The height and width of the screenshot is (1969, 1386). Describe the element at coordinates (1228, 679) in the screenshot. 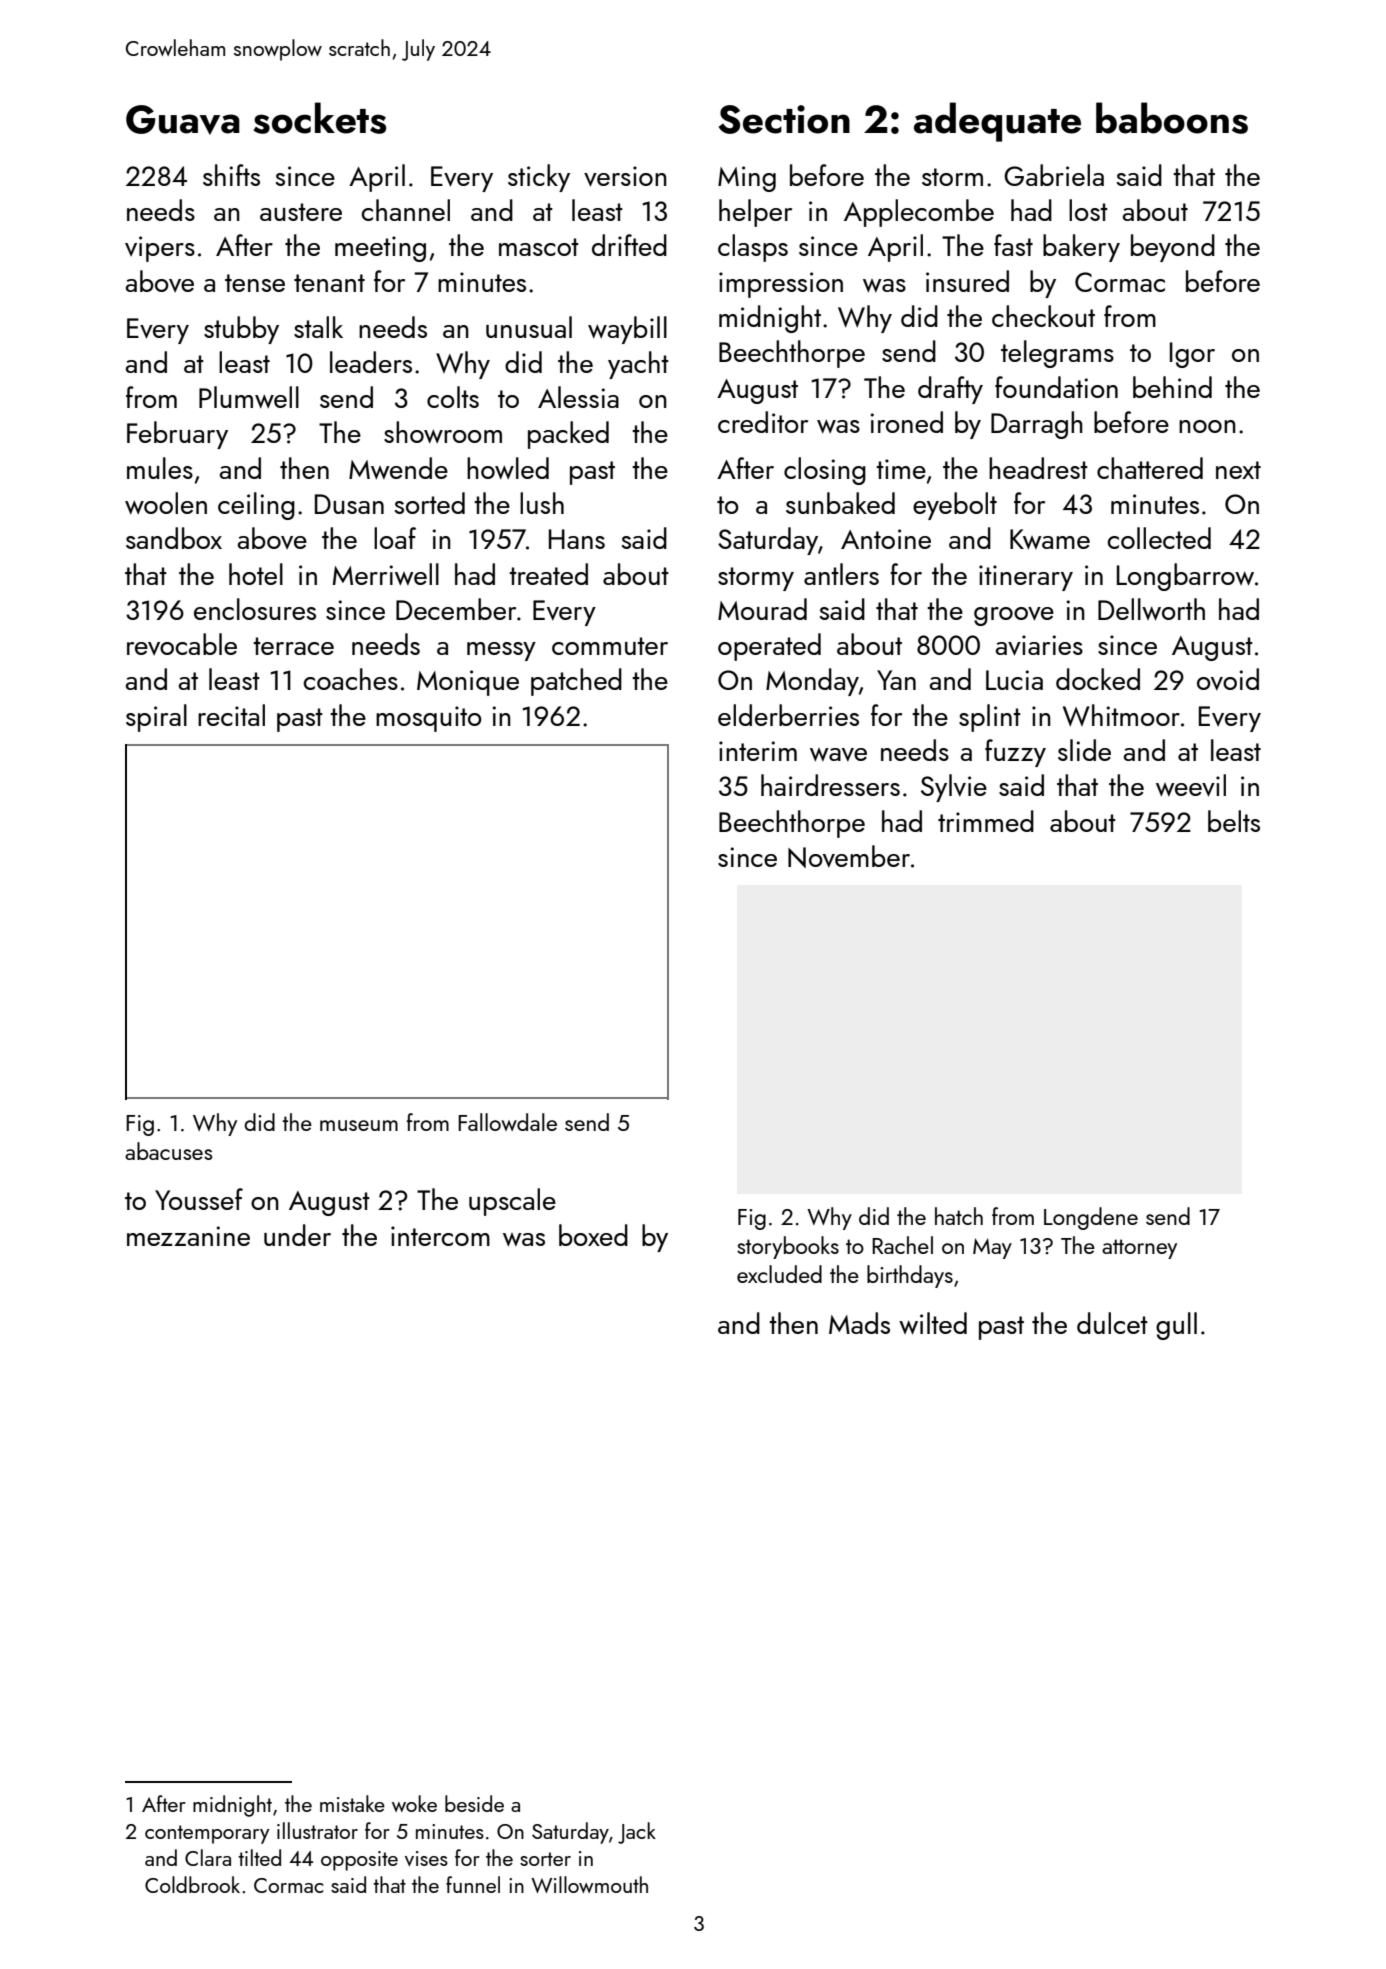

I see `ovoid` at that location.
